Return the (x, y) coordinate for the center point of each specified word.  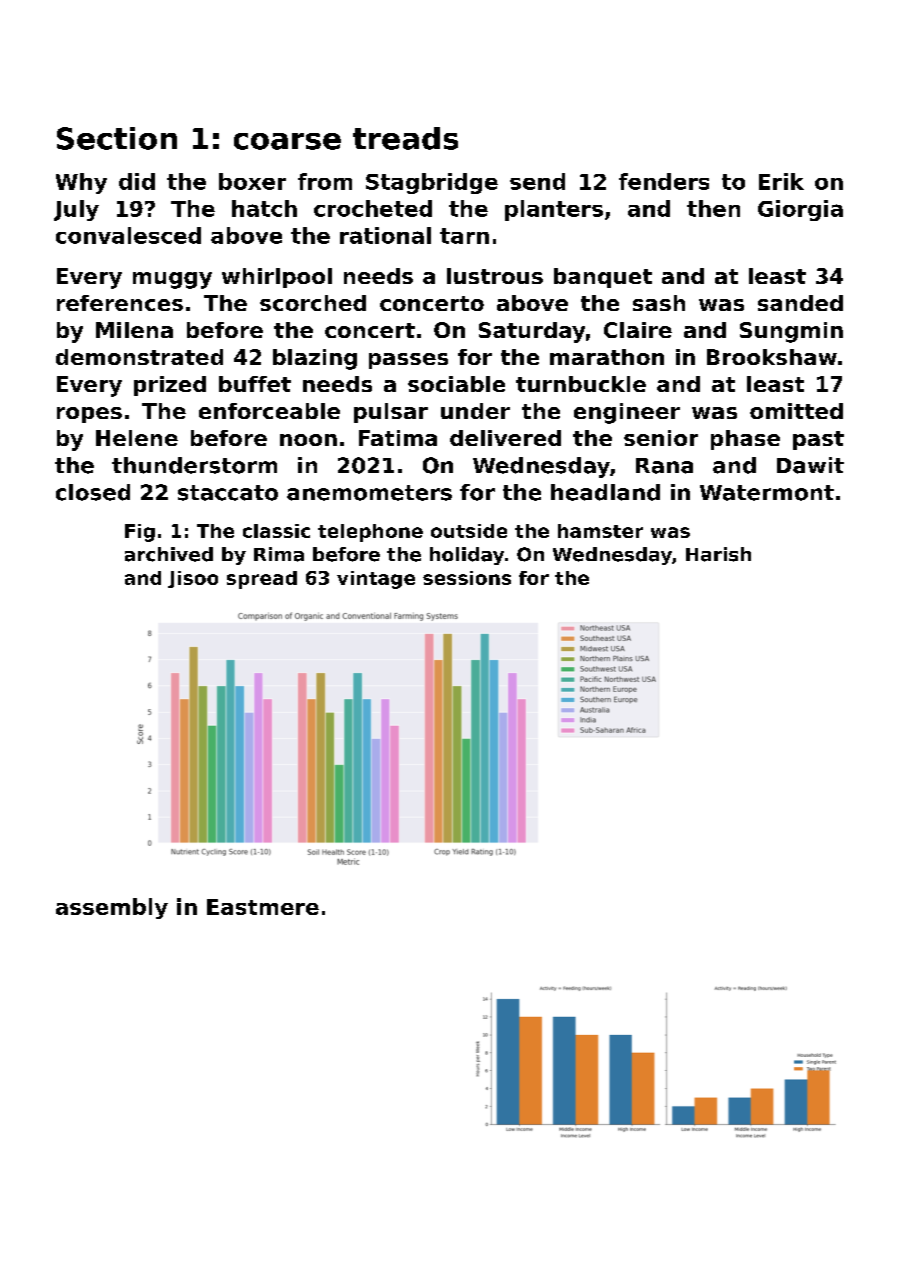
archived (169, 554)
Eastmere (263, 907)
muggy (172, 280)
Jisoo (193, 579)
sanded (800, 303)
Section (117, 138)
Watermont (767, 493)
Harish (718, 554)
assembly (112, 908)
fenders (664, 181)
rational (385, 235)
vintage (376, 580)
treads (405, 138)
